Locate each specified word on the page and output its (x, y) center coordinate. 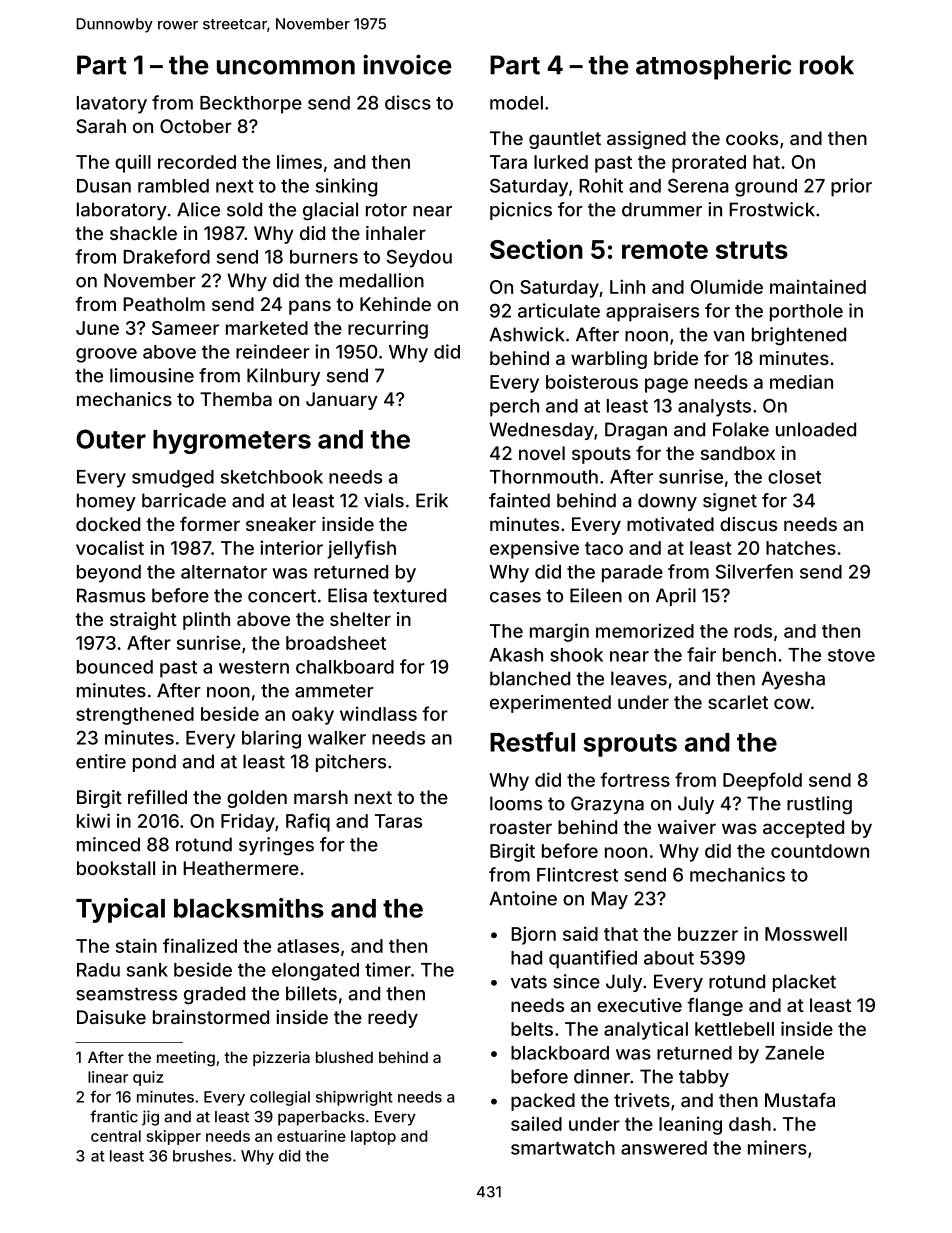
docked (108, 524)
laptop (373, 1137)
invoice (407, 64)
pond (154, 763)
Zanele (794, 1053)
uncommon (286, 67)
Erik (432, 500)
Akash (516, 655)
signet (730, 502)
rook (827, 65)
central (116, 1136)
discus (748, 524)
